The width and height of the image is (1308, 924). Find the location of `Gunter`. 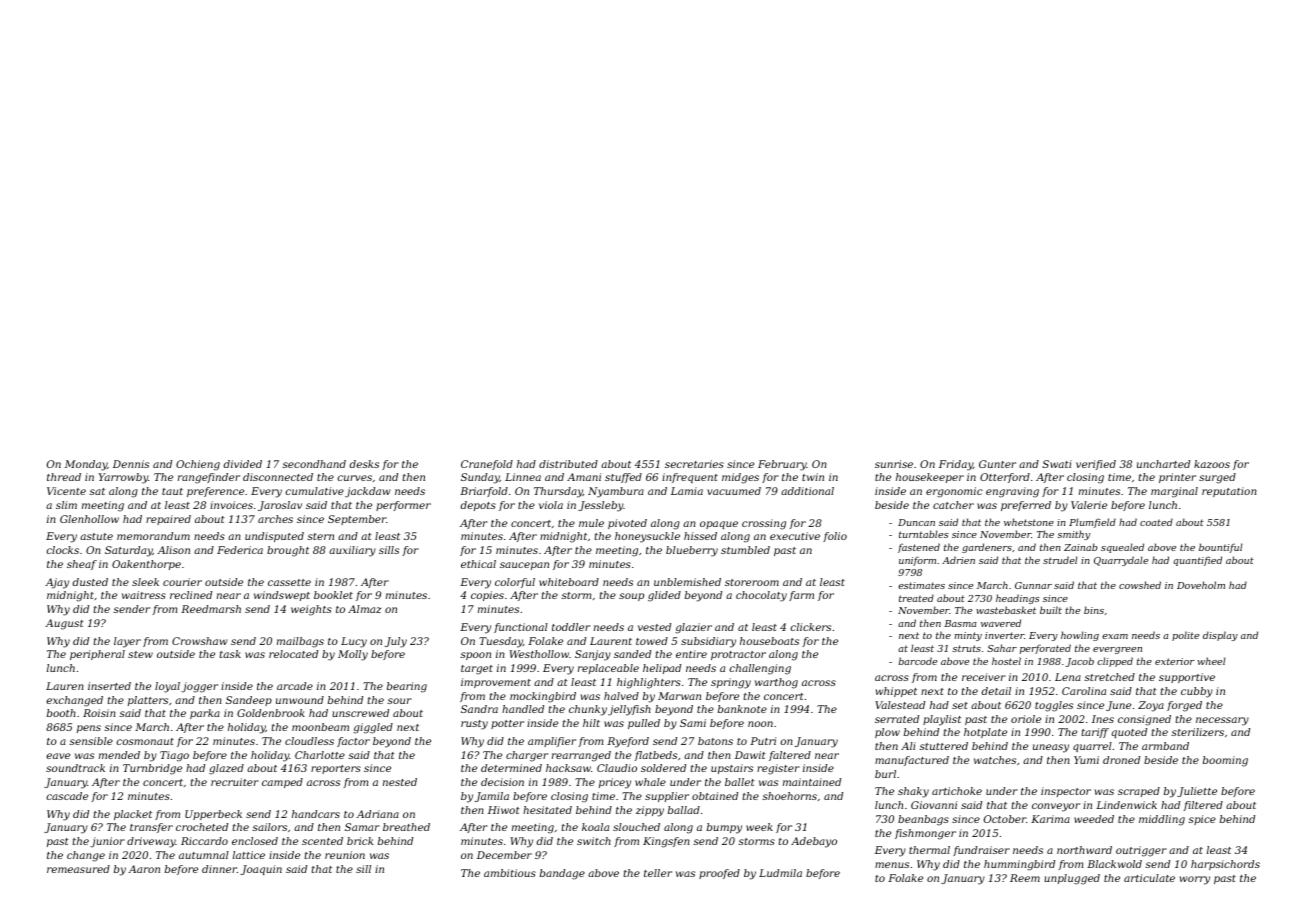

Gunter is located at coordinates (997, 464).
